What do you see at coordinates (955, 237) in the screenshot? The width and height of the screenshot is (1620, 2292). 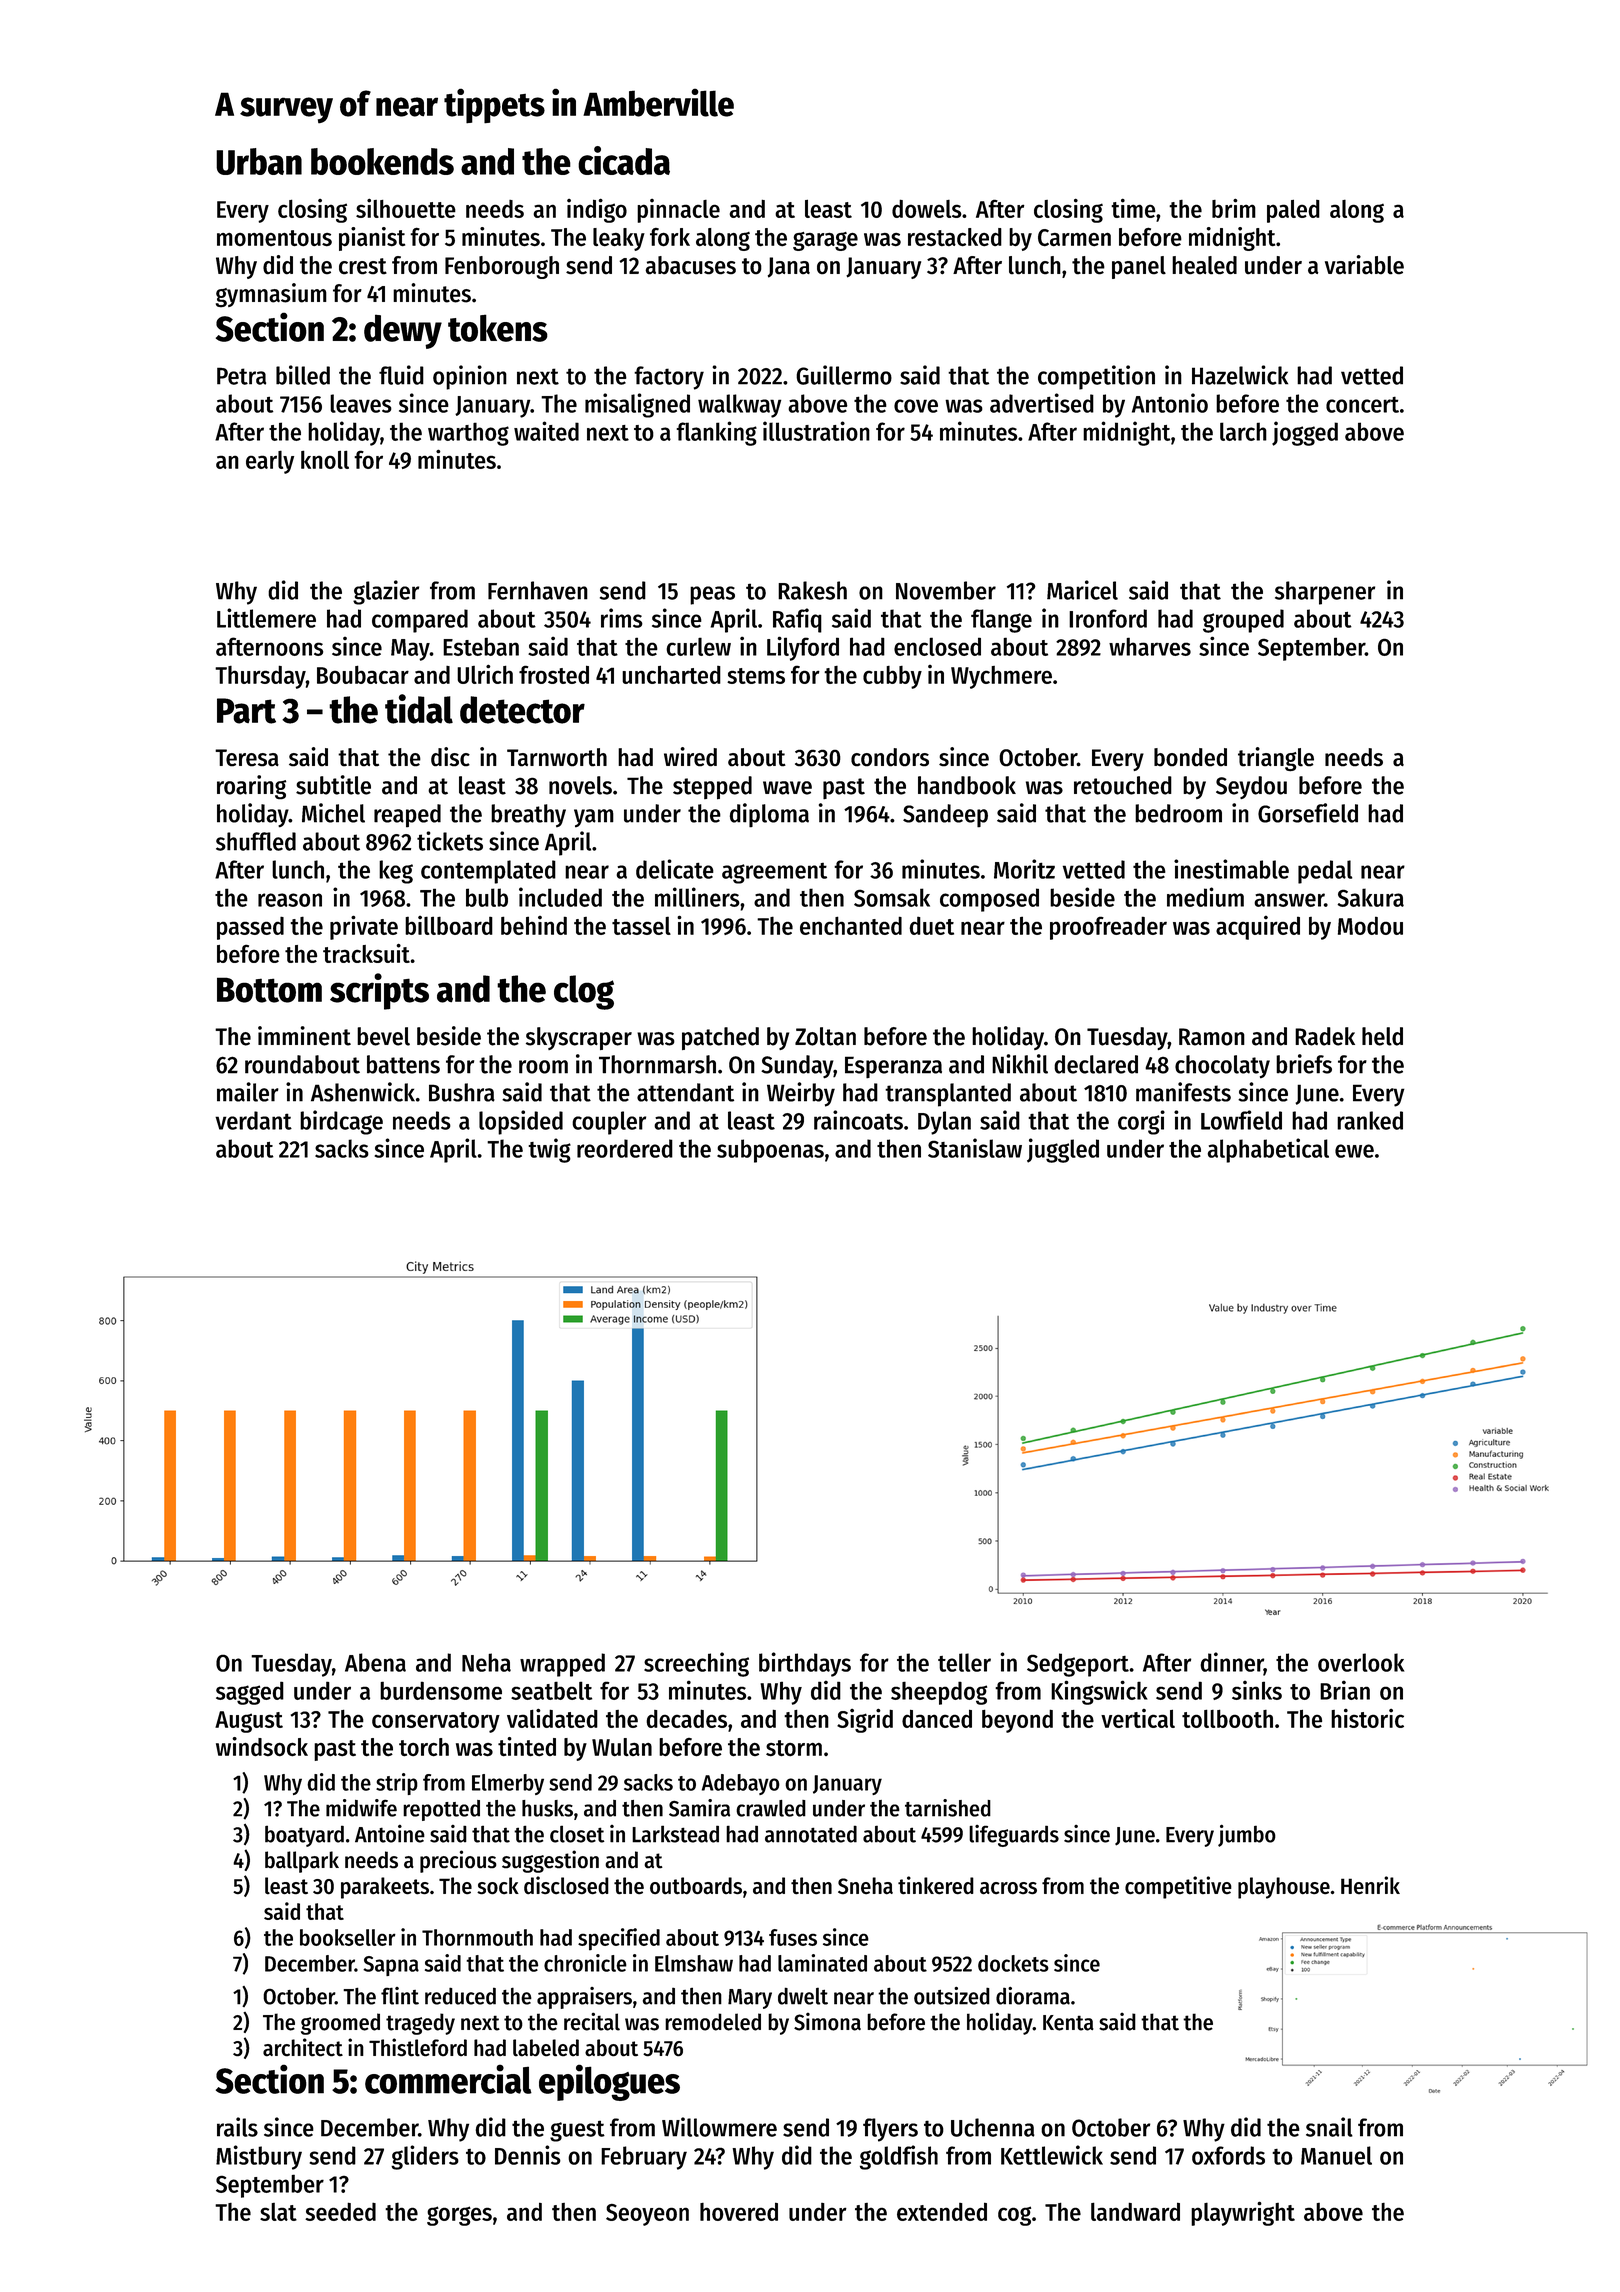 I see `restacked` at bounding box center [955, 237].
